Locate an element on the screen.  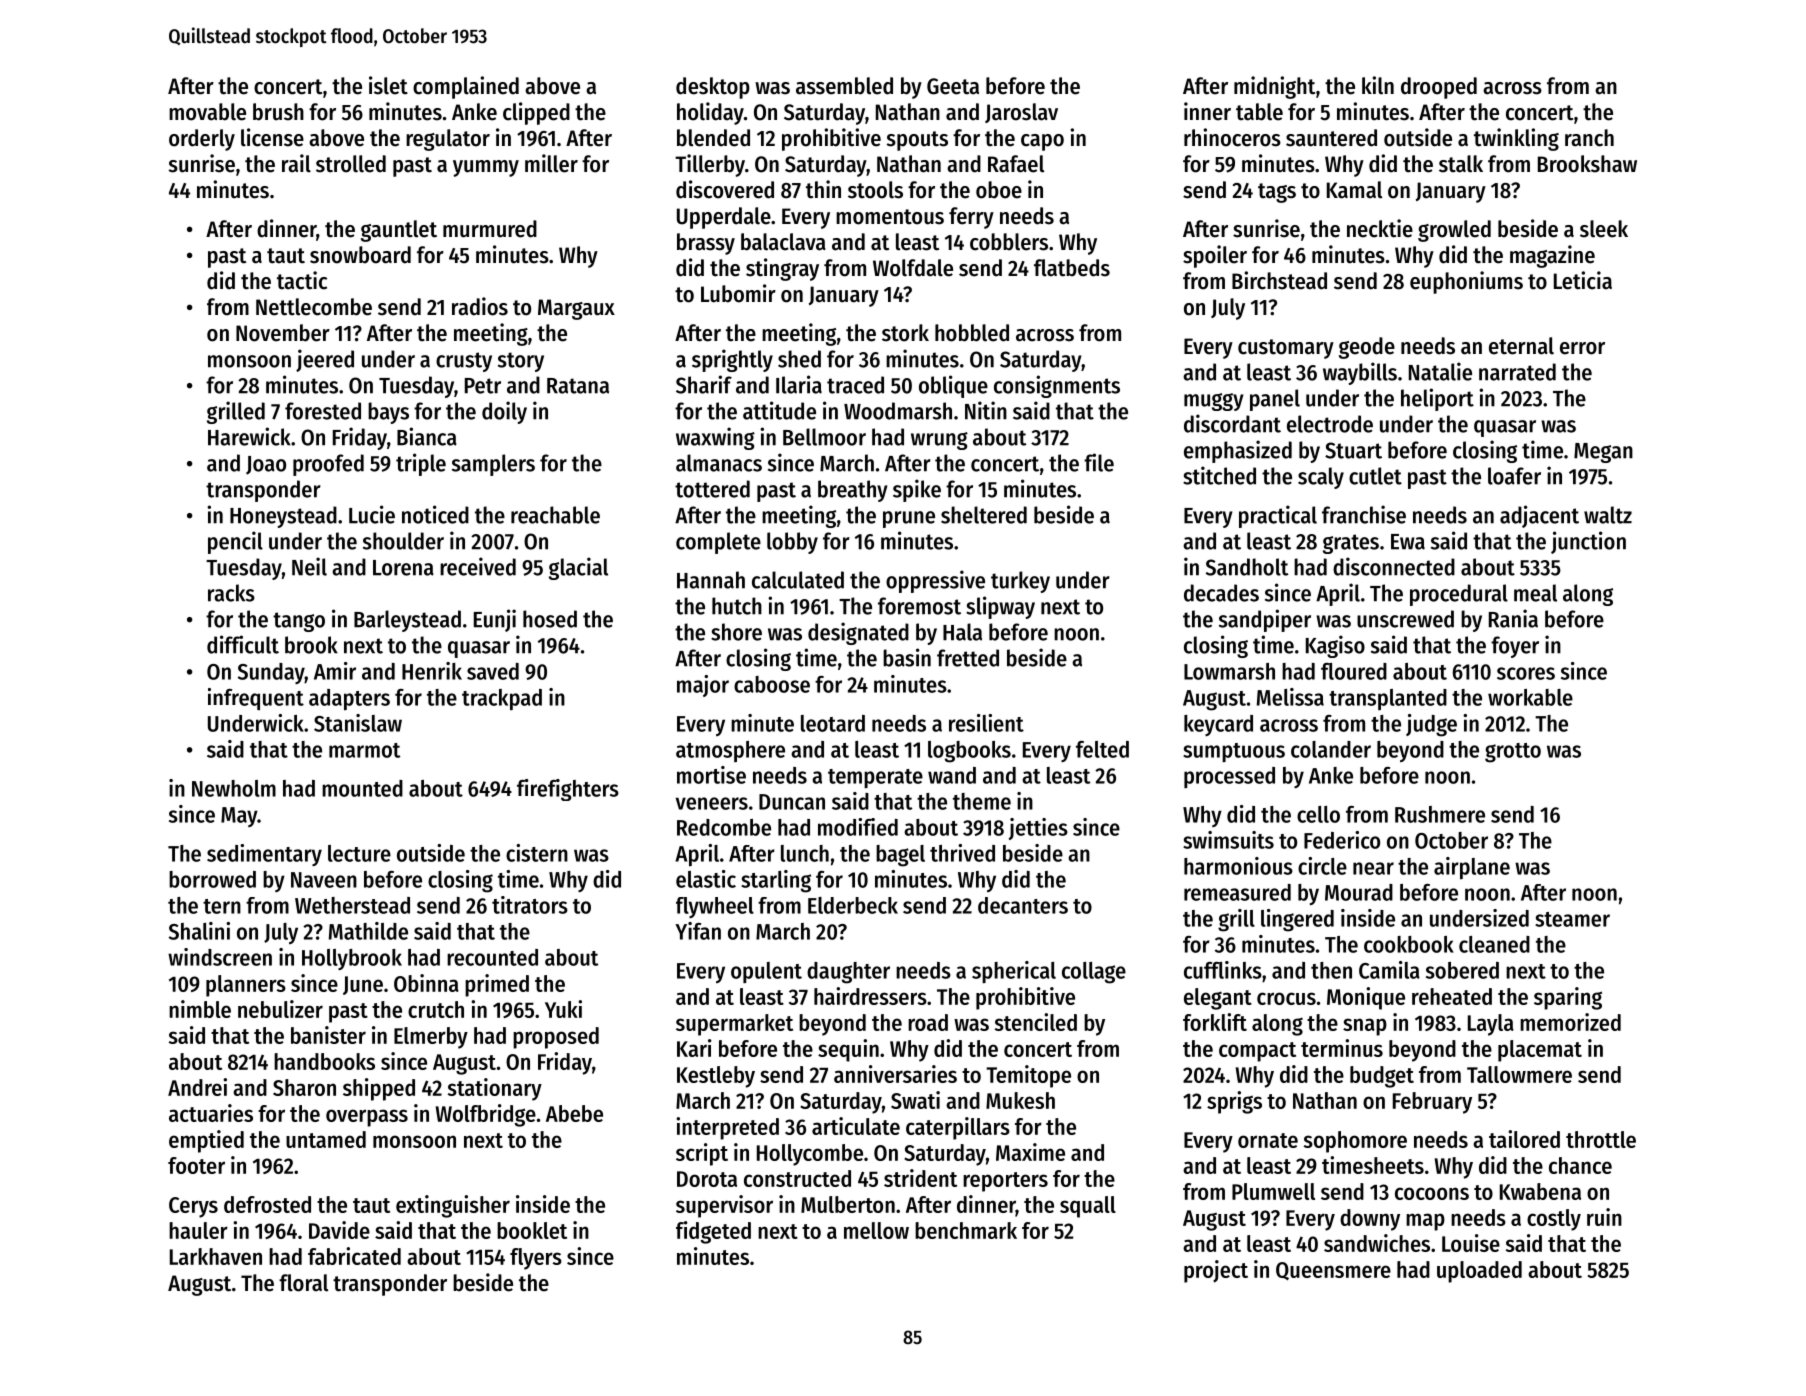
floral is located at coordinates (303, 1283).
